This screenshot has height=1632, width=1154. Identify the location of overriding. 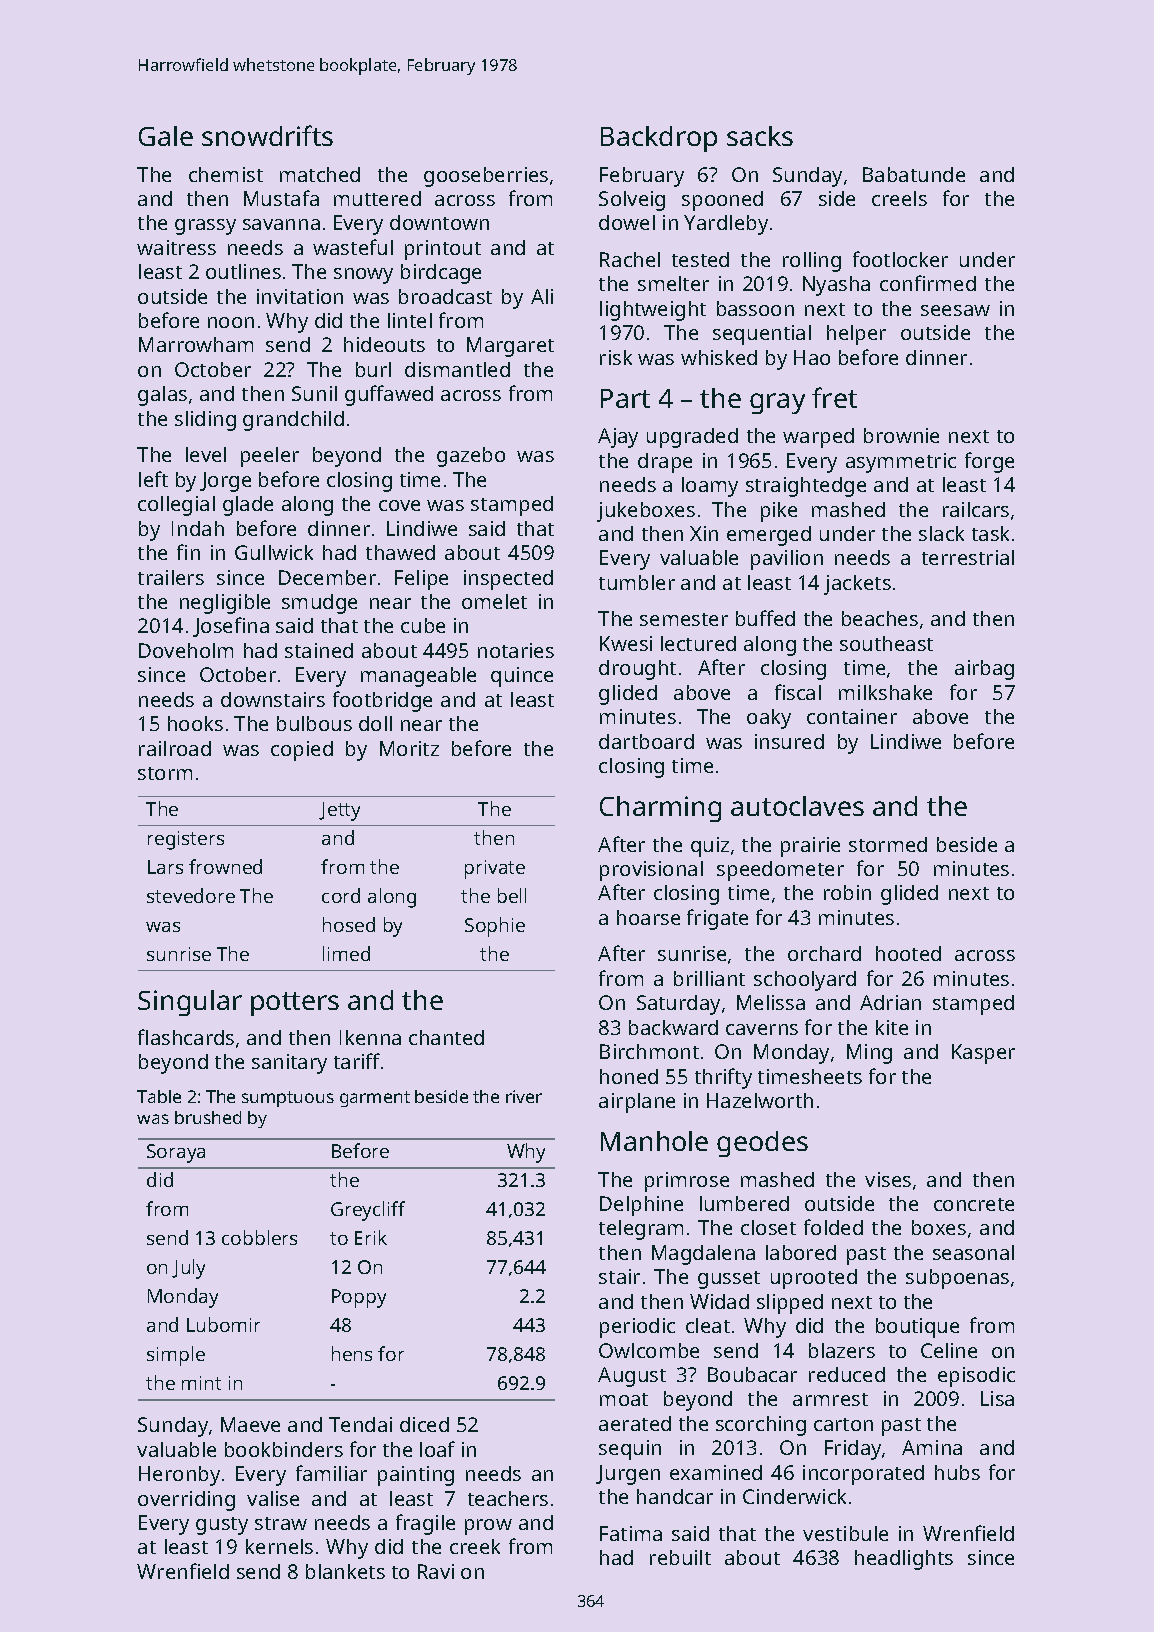
(186, 1501).
